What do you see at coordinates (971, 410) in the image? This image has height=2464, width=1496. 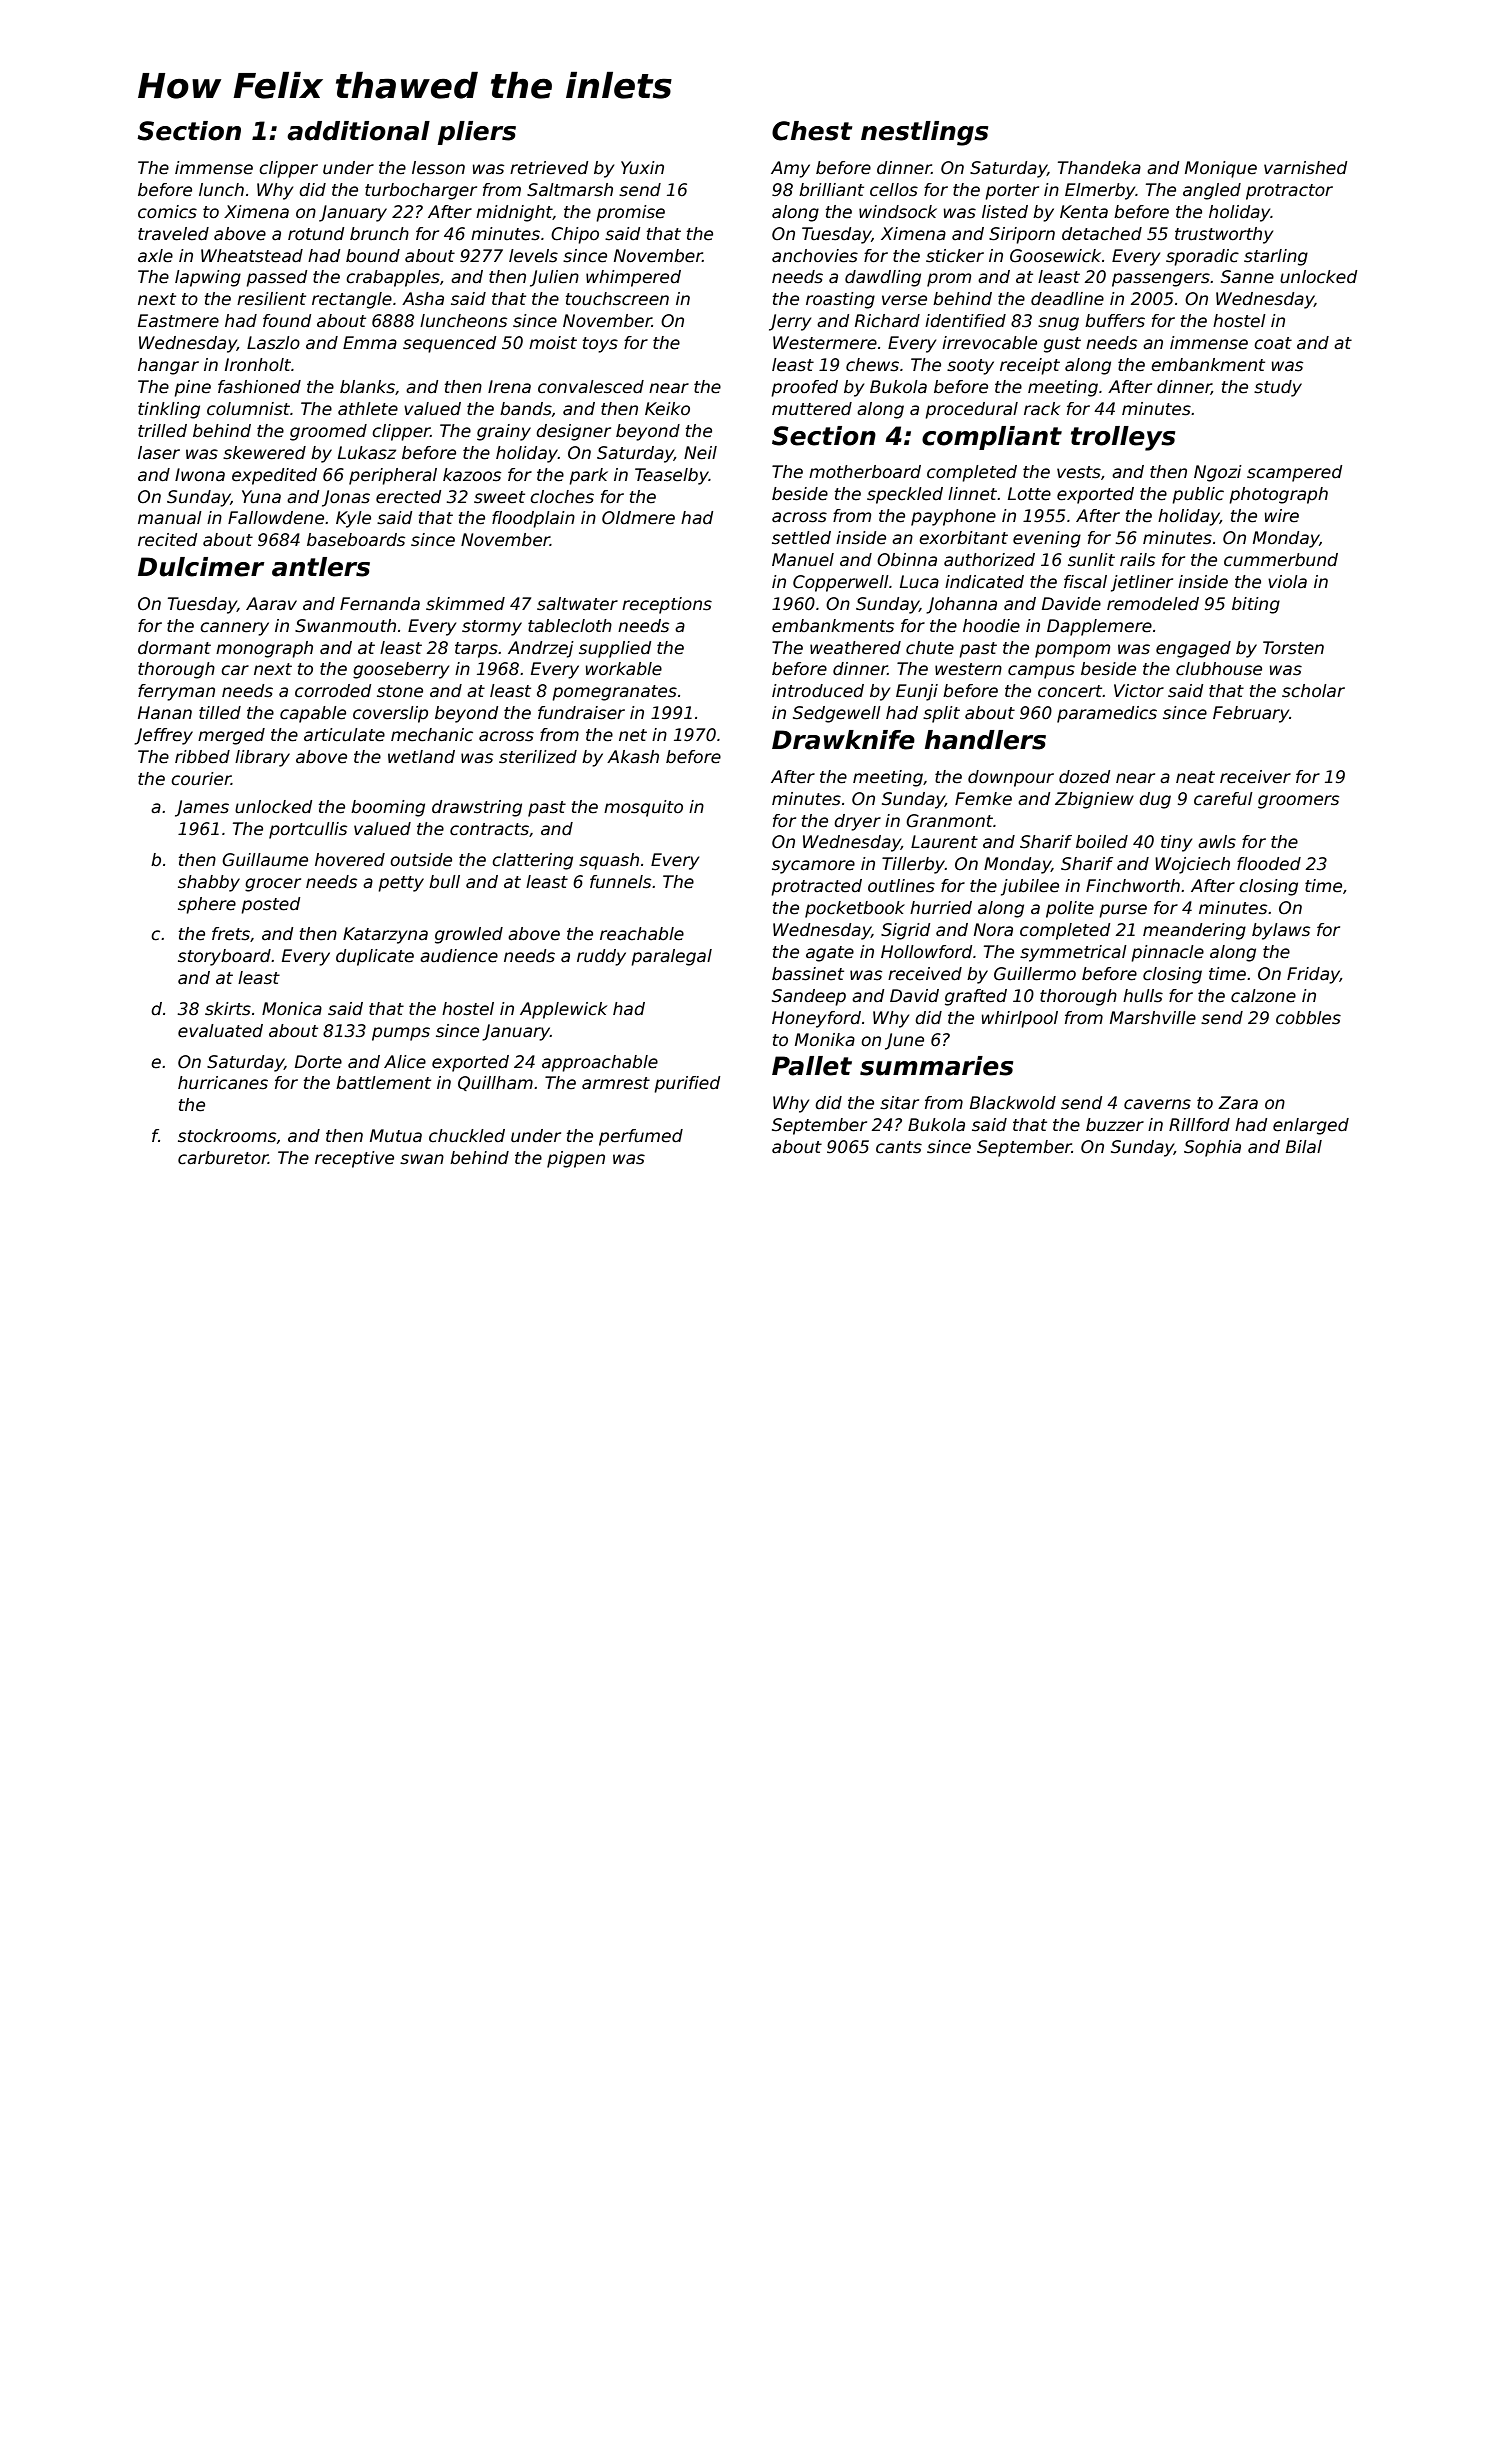 I see `procedural` at bounding box center [971, 410].
